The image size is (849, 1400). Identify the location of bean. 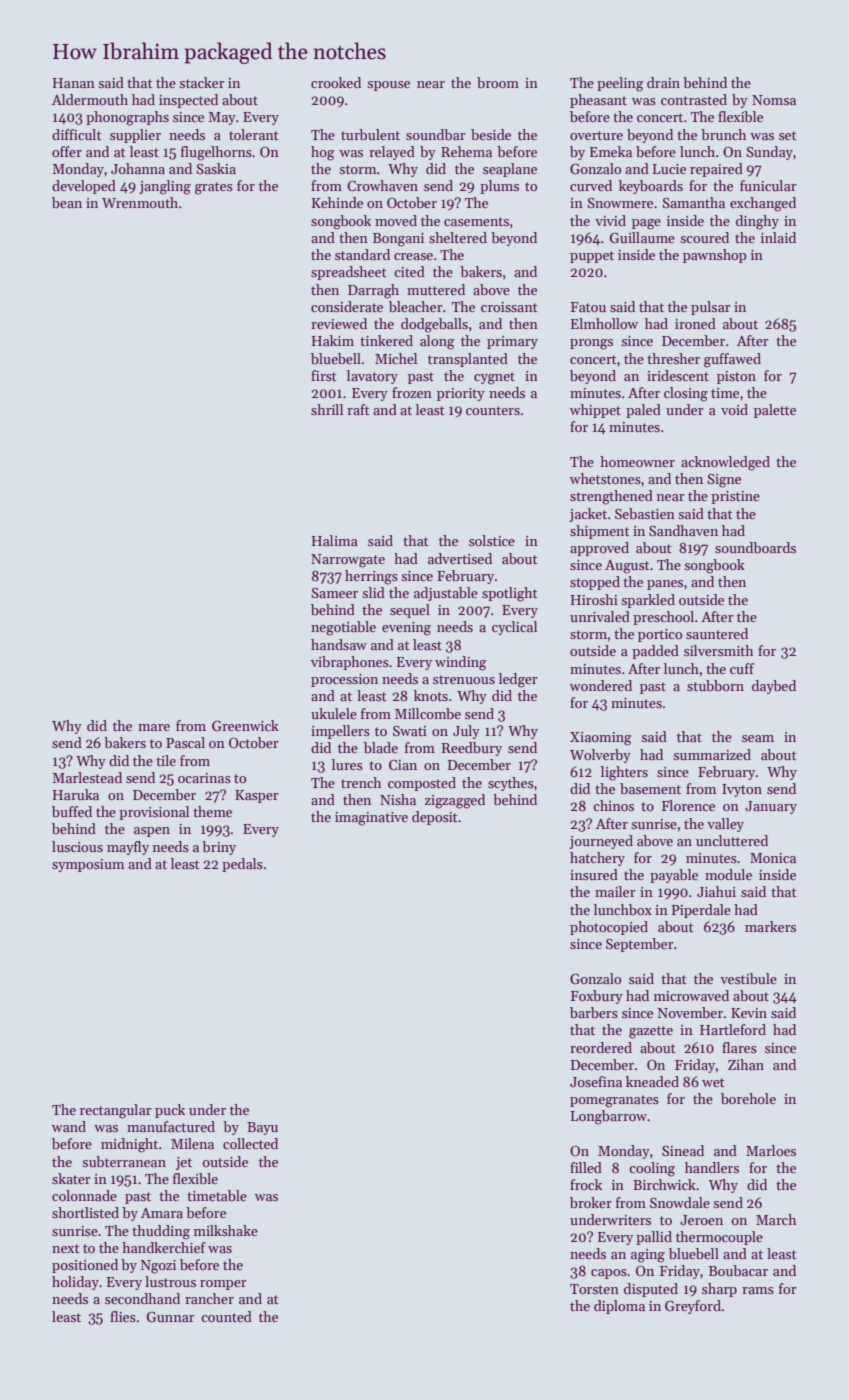
(67, 202).
